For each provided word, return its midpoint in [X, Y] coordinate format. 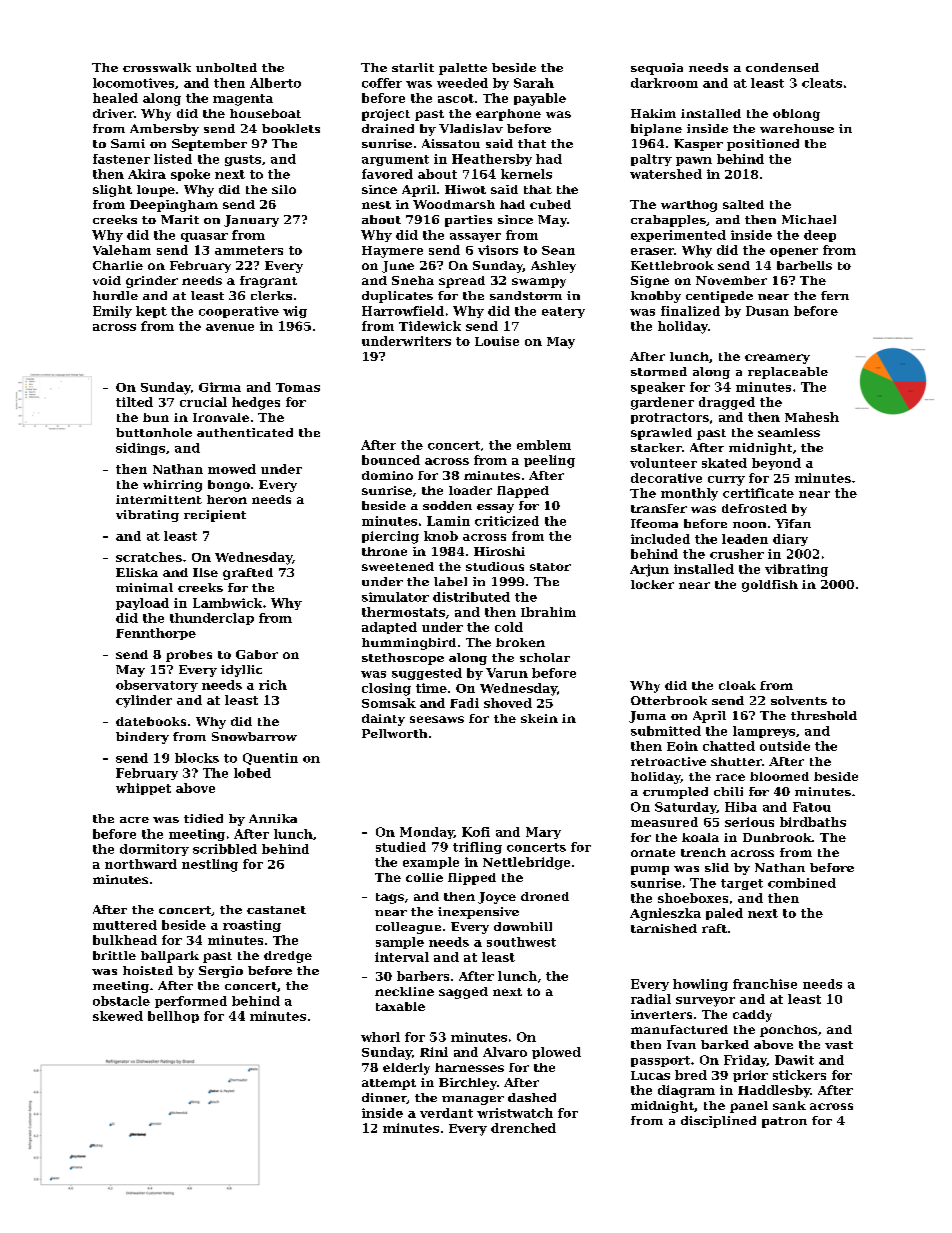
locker [652, 584]
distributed [471, 597]
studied [401, 847]
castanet [276, 910]
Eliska [137, 572]
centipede [719, 297]
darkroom [664, 83]
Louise [497, 341]
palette [463, 69]
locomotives [133, 83]
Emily [112, 312]
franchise [765, 984]
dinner [384, 1098]
